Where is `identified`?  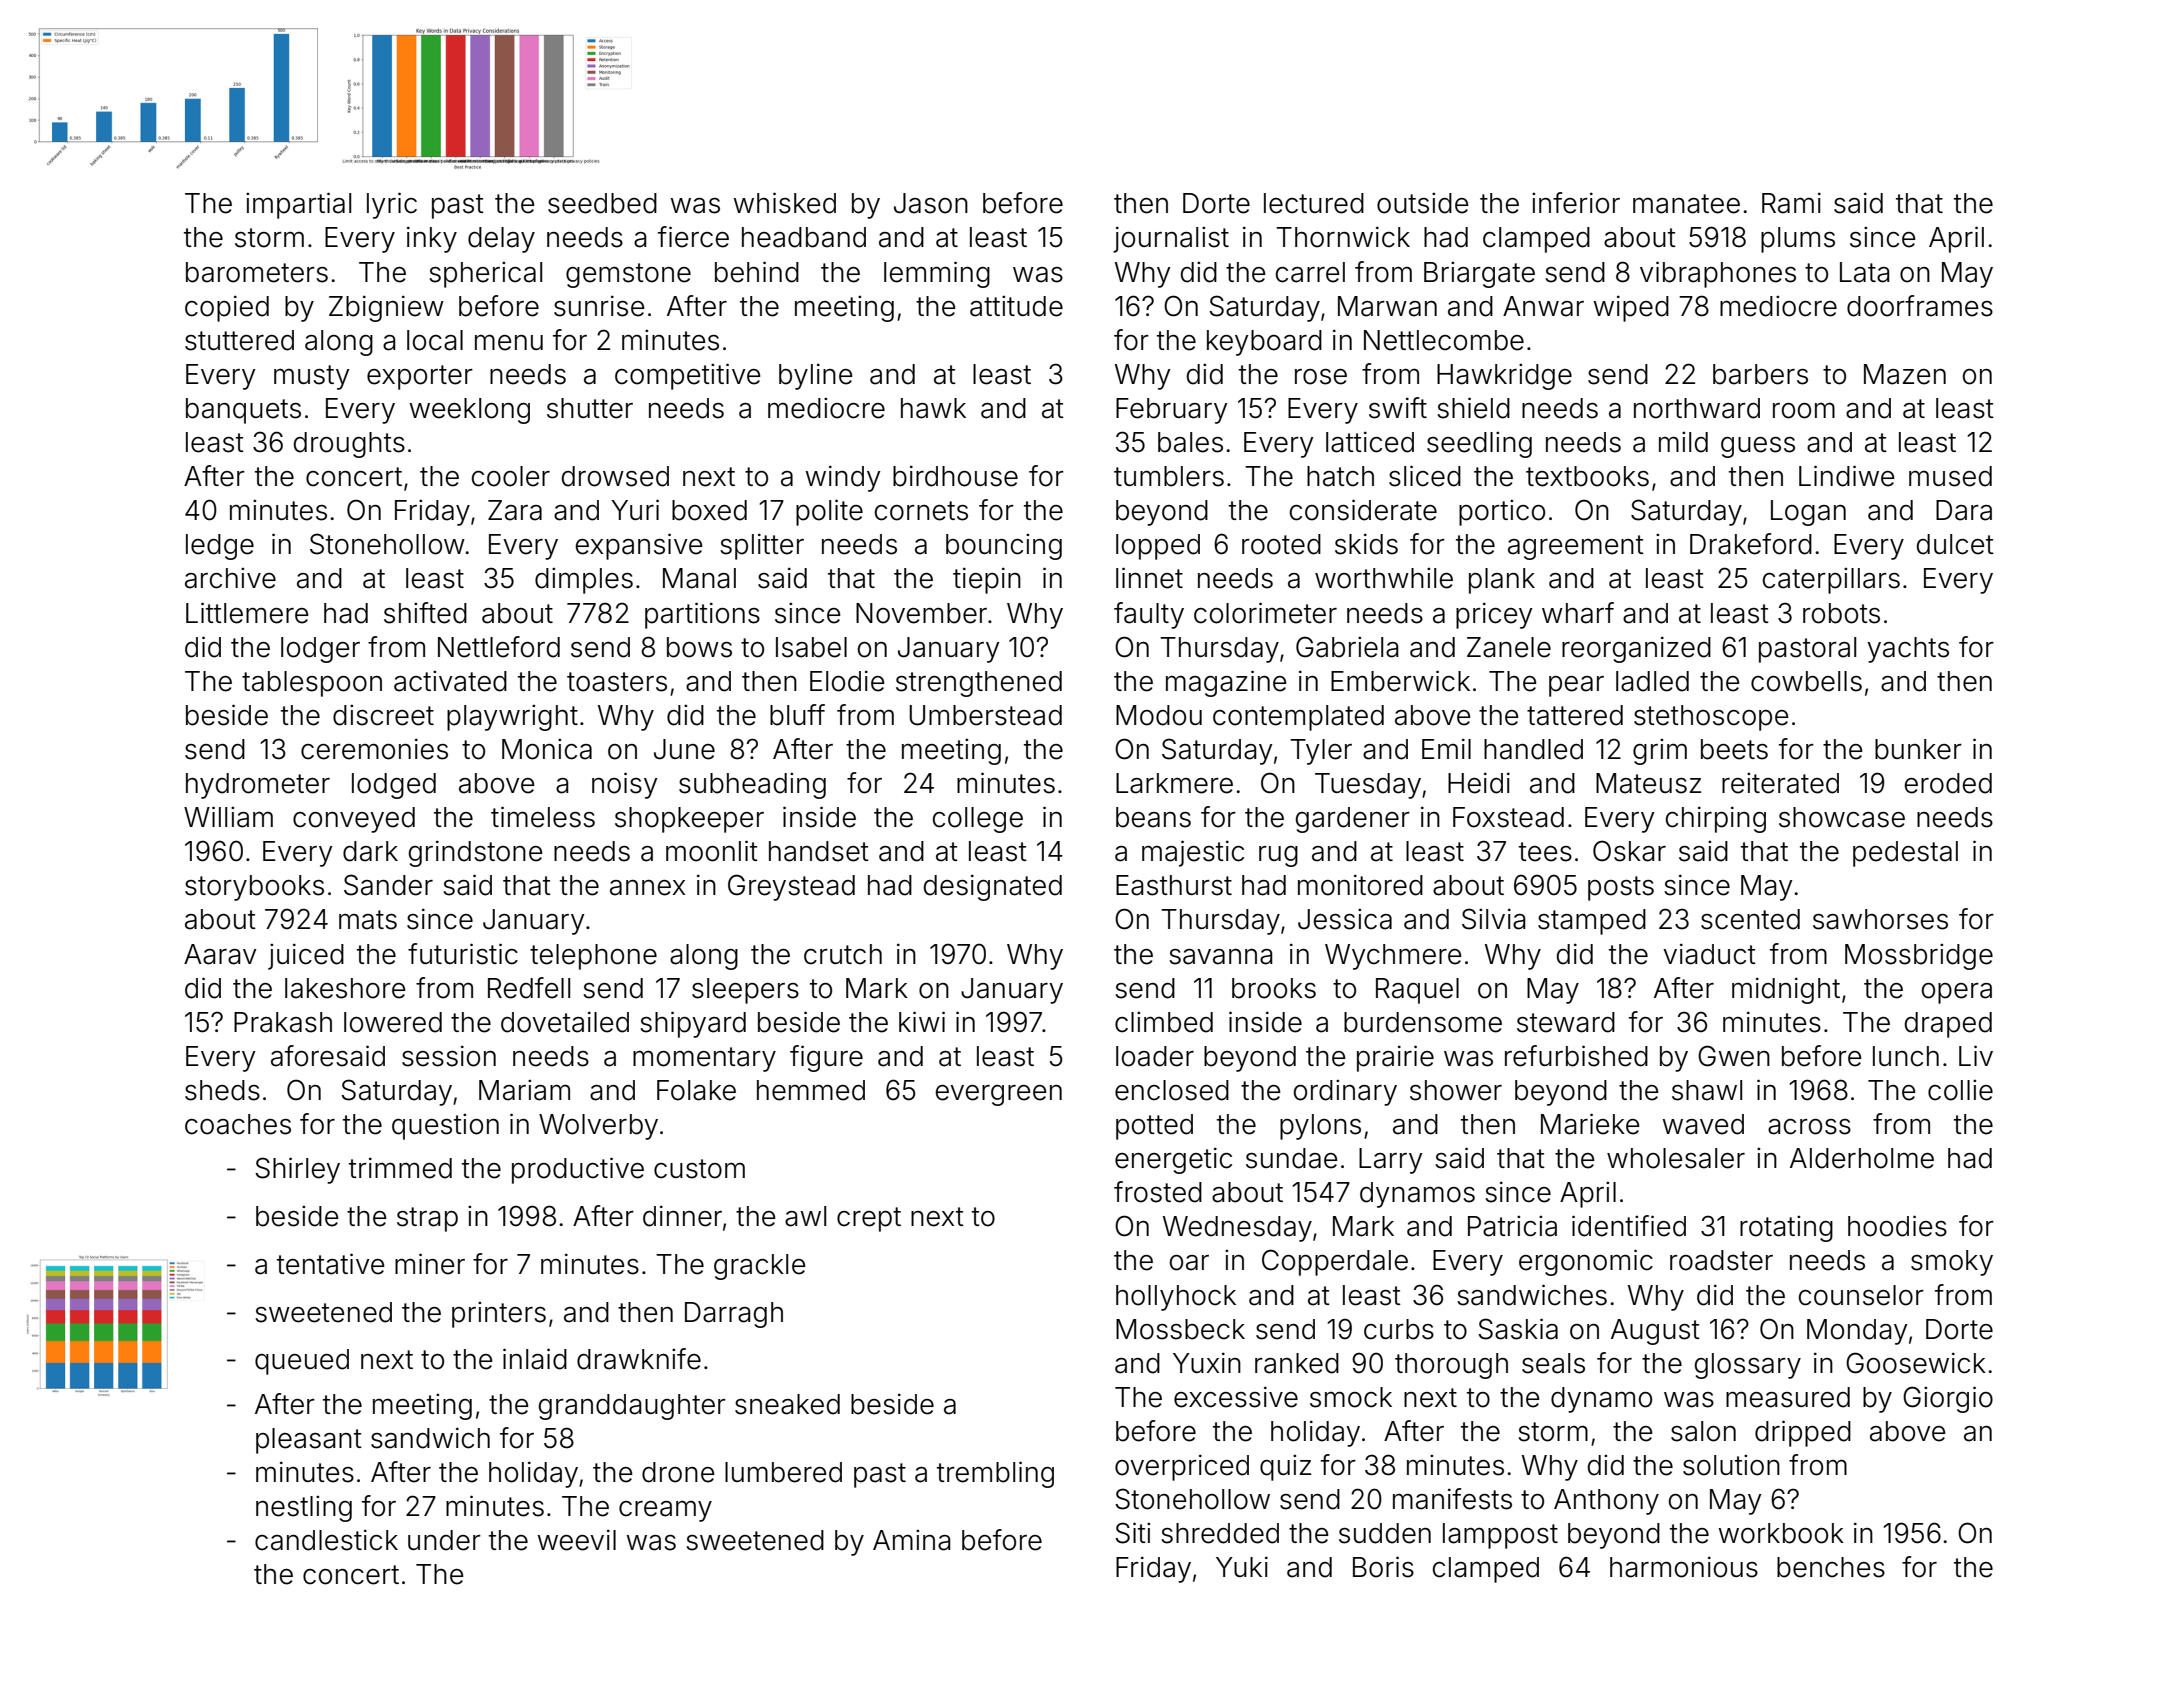 identified is located at coordinates (1629, 1226).
